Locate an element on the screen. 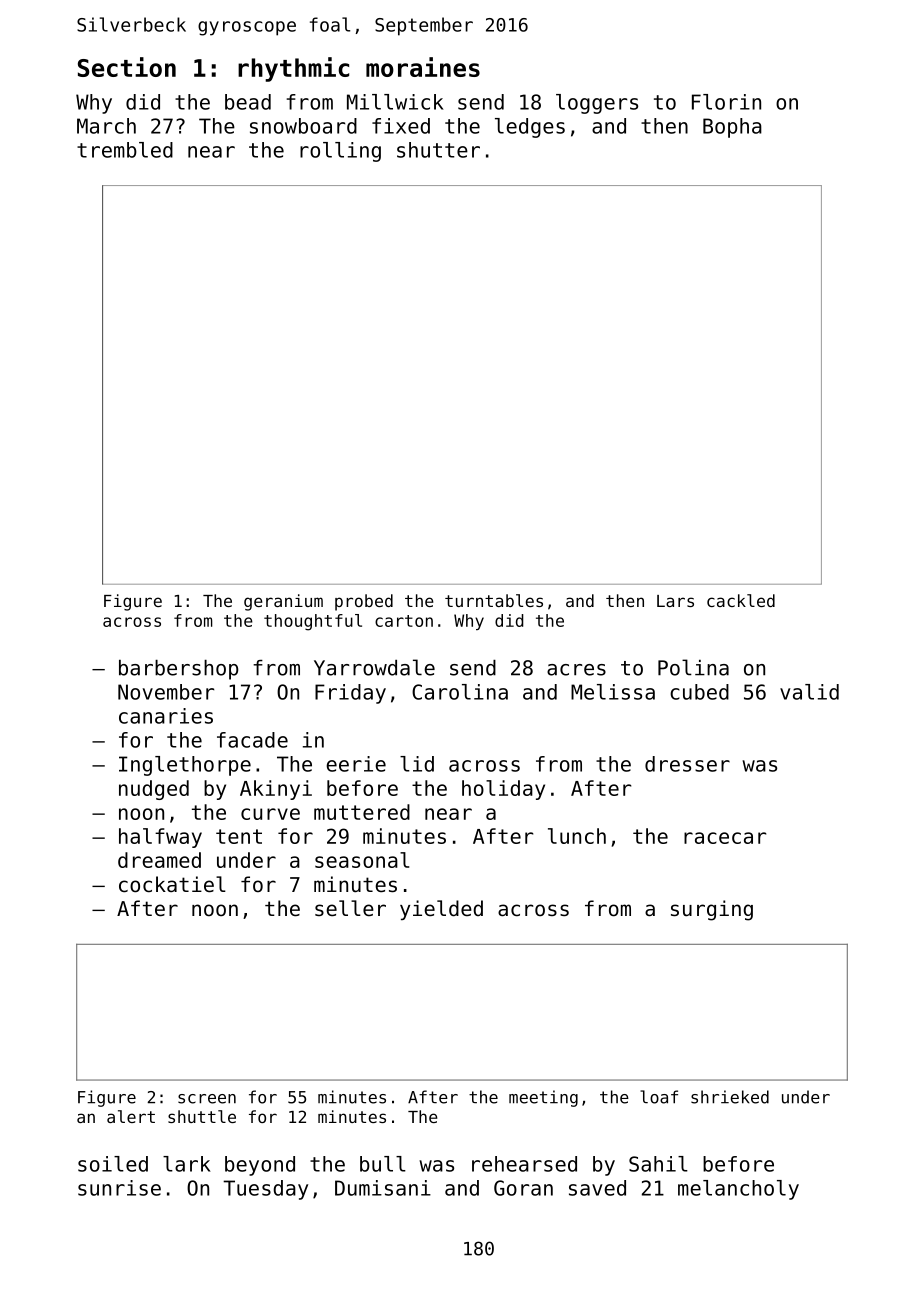  halfway is located at coordinates (160, 838).
